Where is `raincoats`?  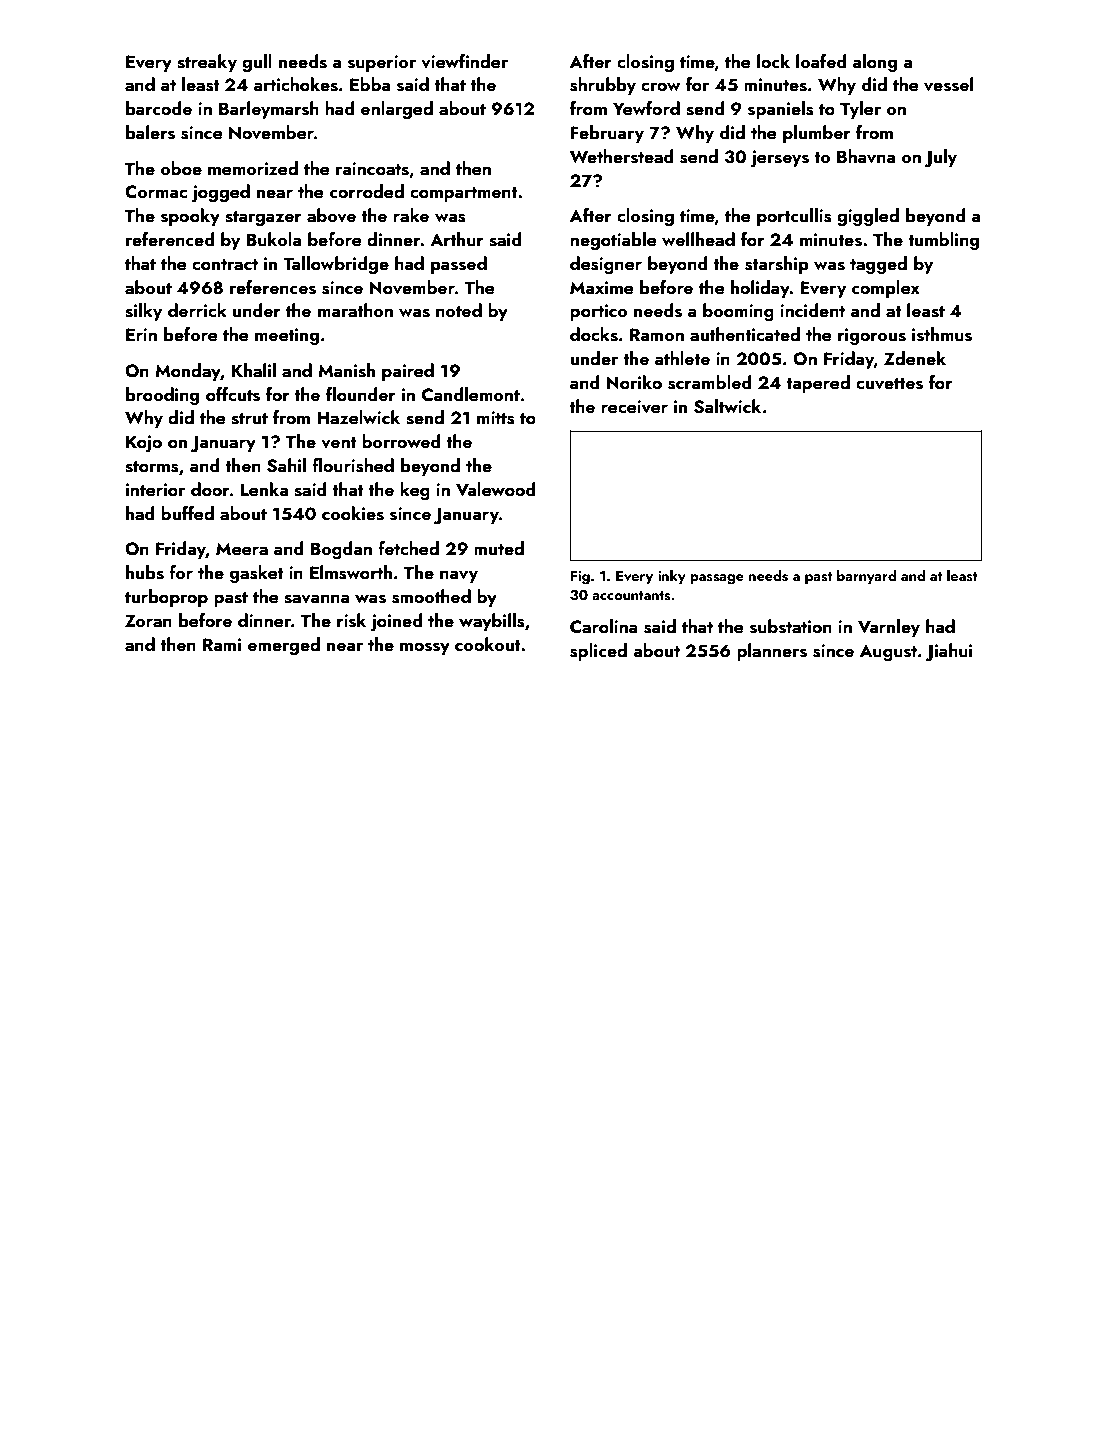
raincoats is located at coordinates (372, 169).
